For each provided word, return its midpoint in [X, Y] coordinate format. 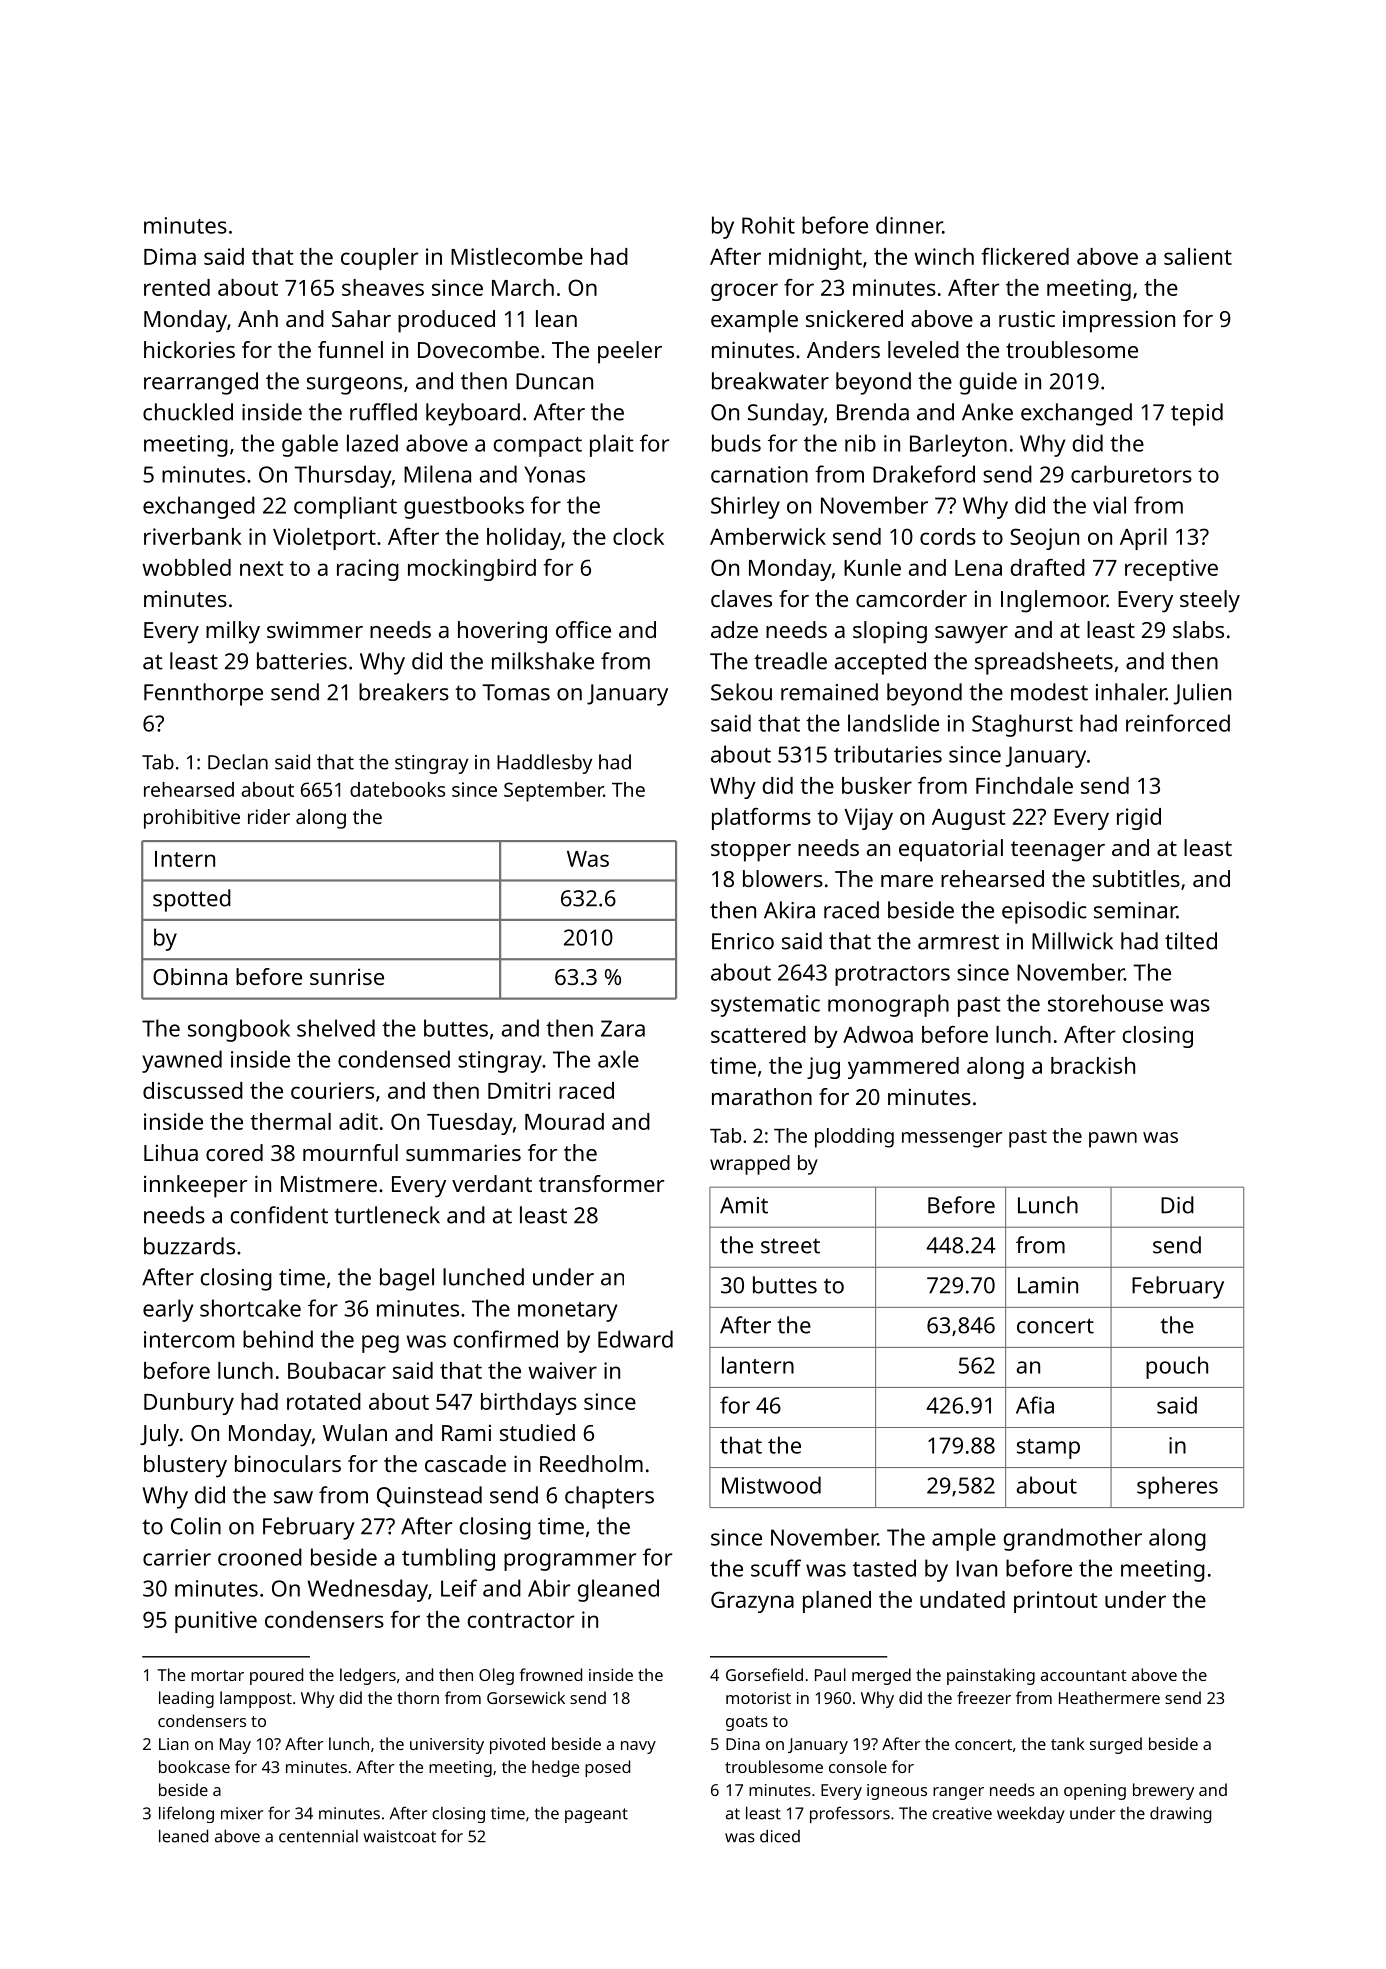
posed [607, 1768]
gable [310, 445]
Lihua [171, 1152]
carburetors [1131, 474]
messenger [952, 1140]
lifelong [186, 1814]
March [523, 287]
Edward [635, 1339]
